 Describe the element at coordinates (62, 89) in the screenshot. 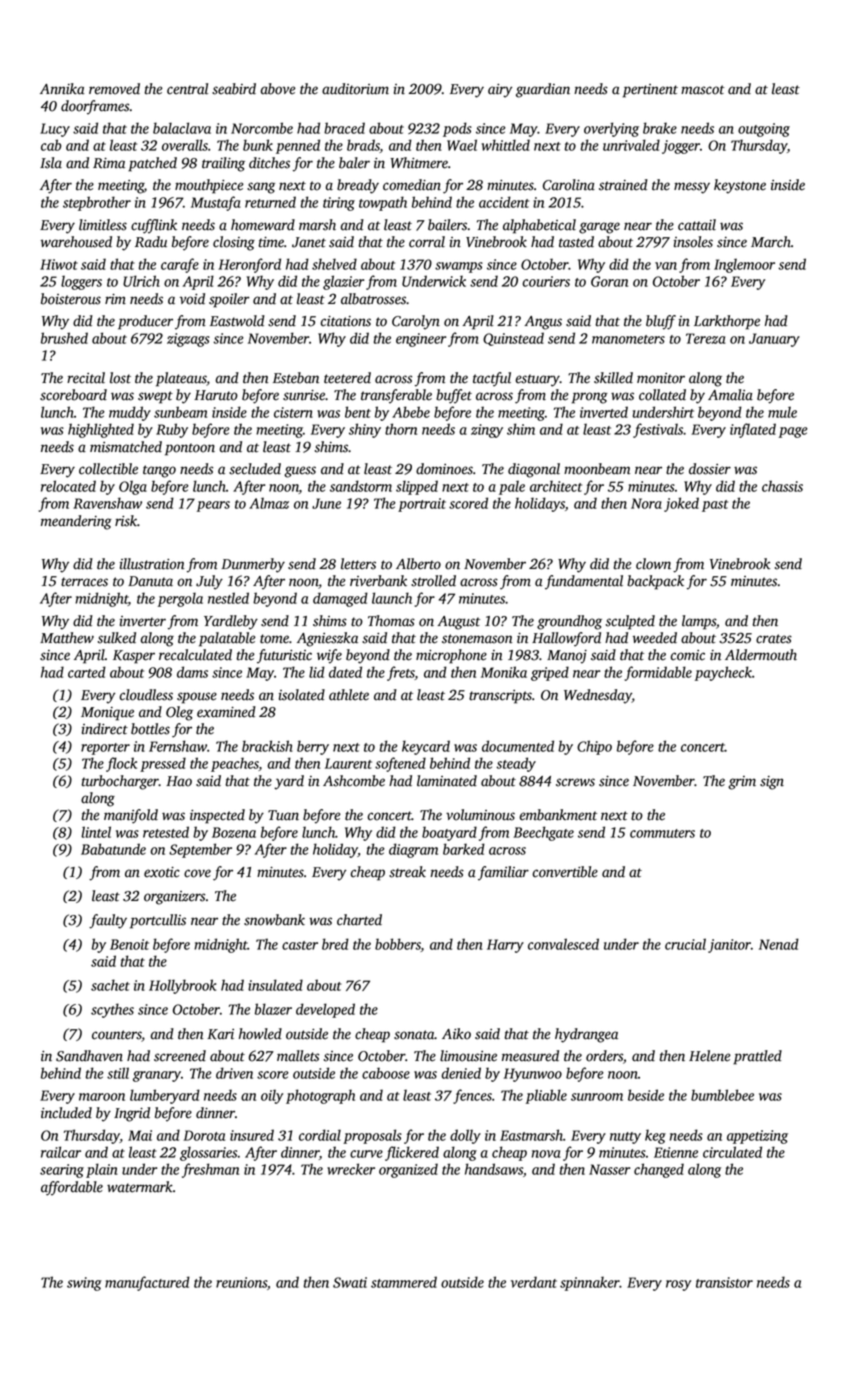

I see `Annika` at that location.
